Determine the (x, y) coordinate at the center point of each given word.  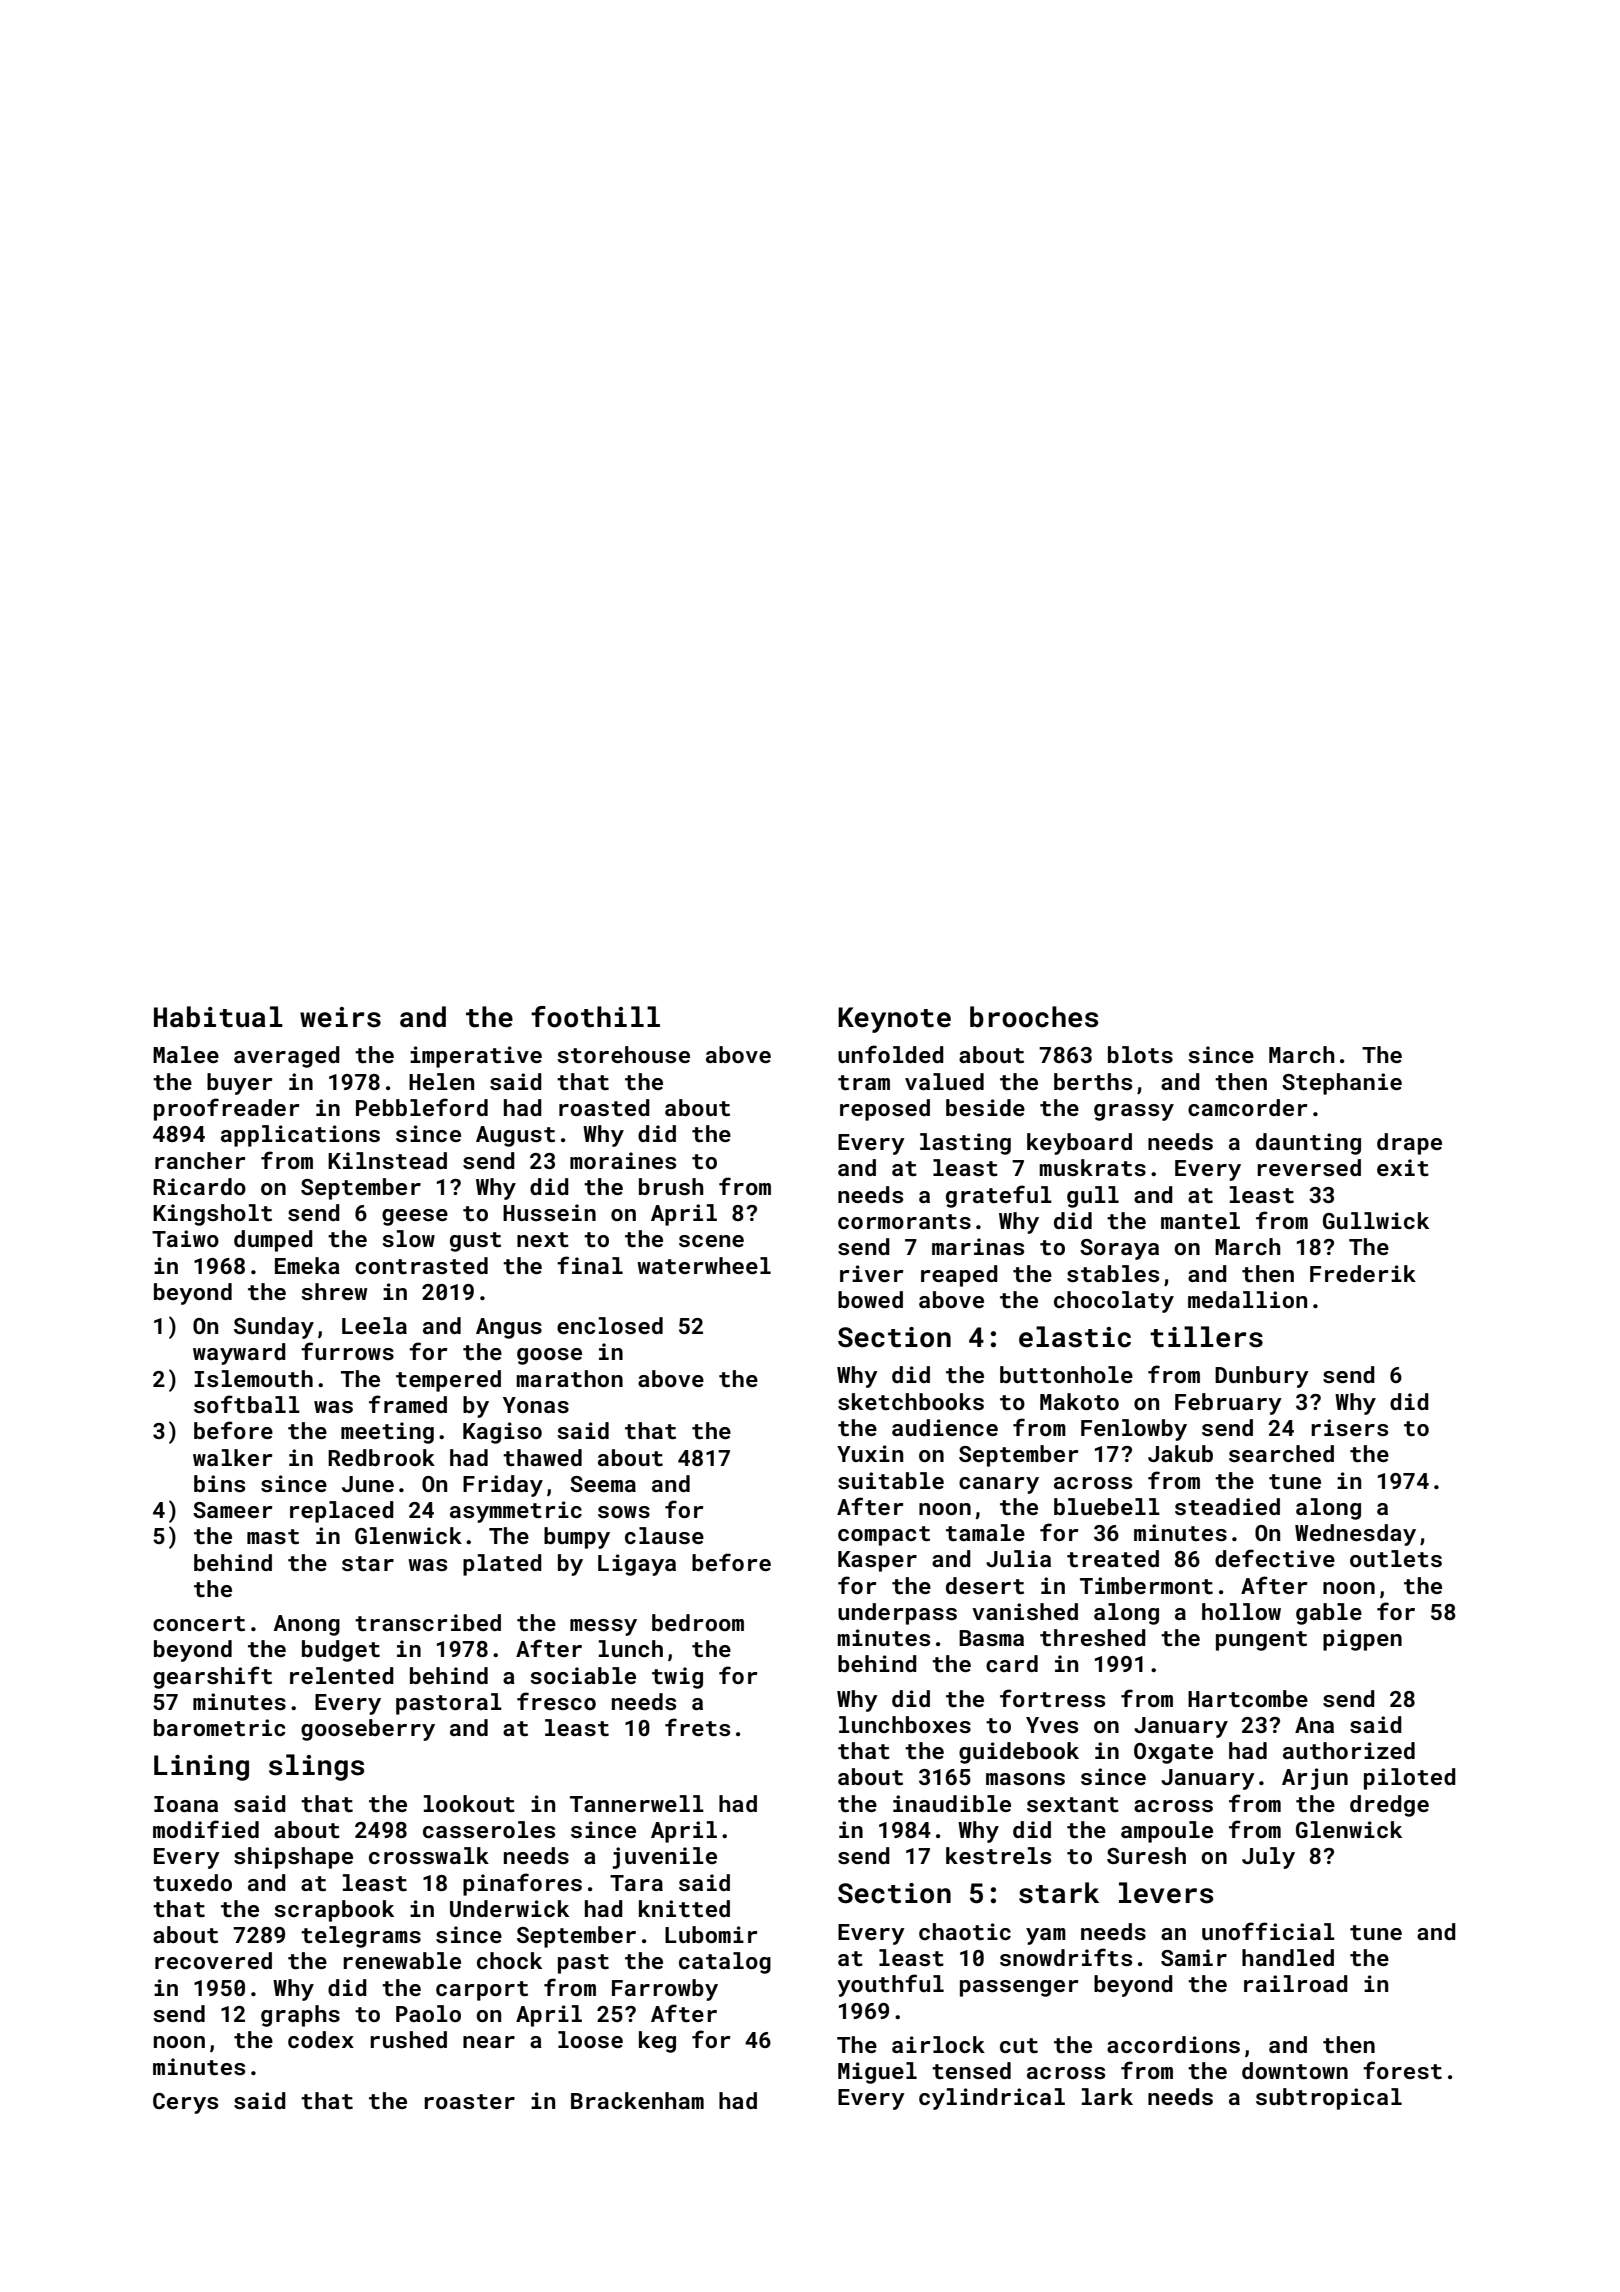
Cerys (185, 2103)
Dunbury (1262, 1377)
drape (1409, 1144)
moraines (623, 1160)
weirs (340, 1017)
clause (664, 1535)
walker (233, 1457)
